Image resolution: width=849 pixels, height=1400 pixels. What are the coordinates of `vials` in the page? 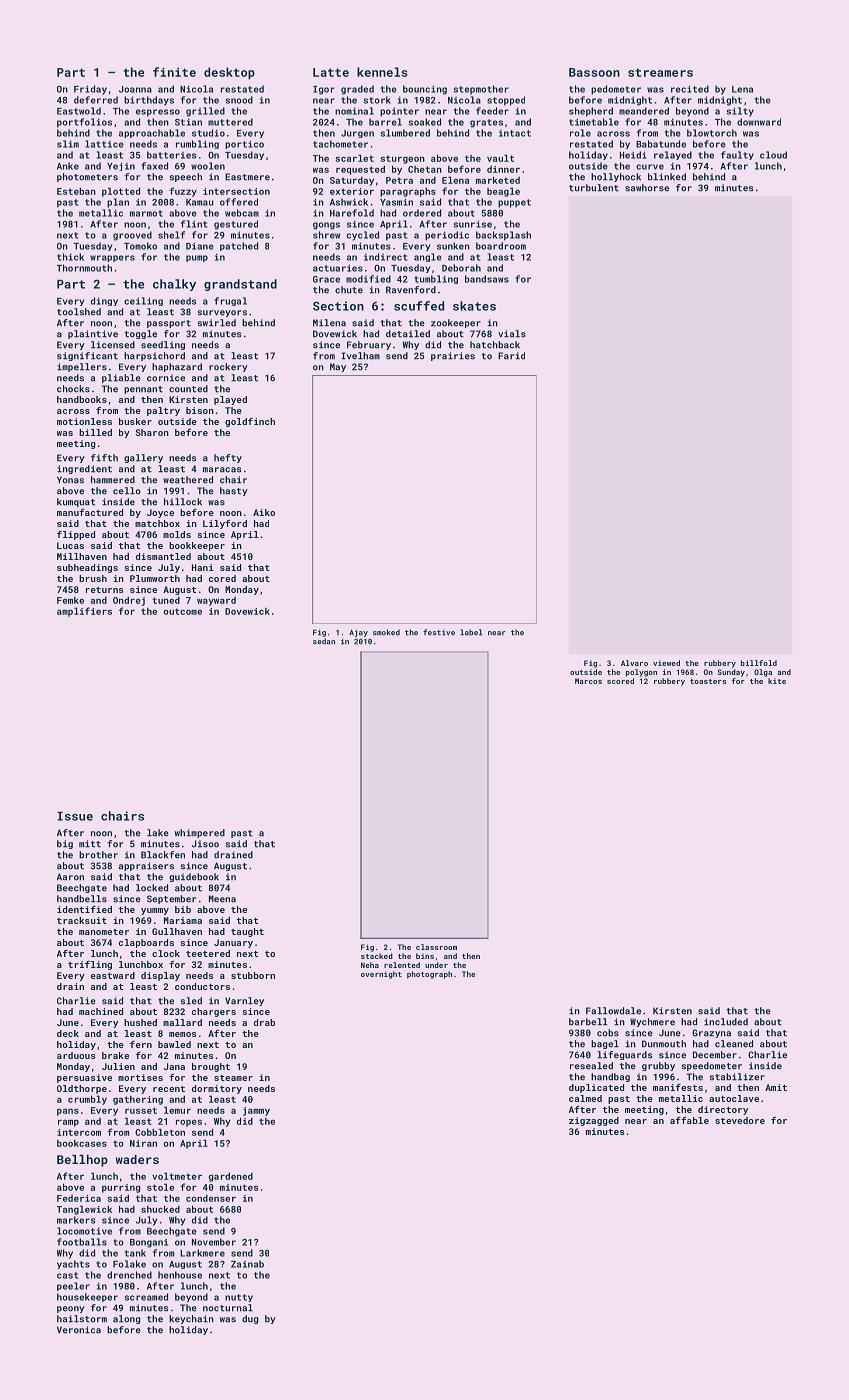 It's located at (512, 334).
